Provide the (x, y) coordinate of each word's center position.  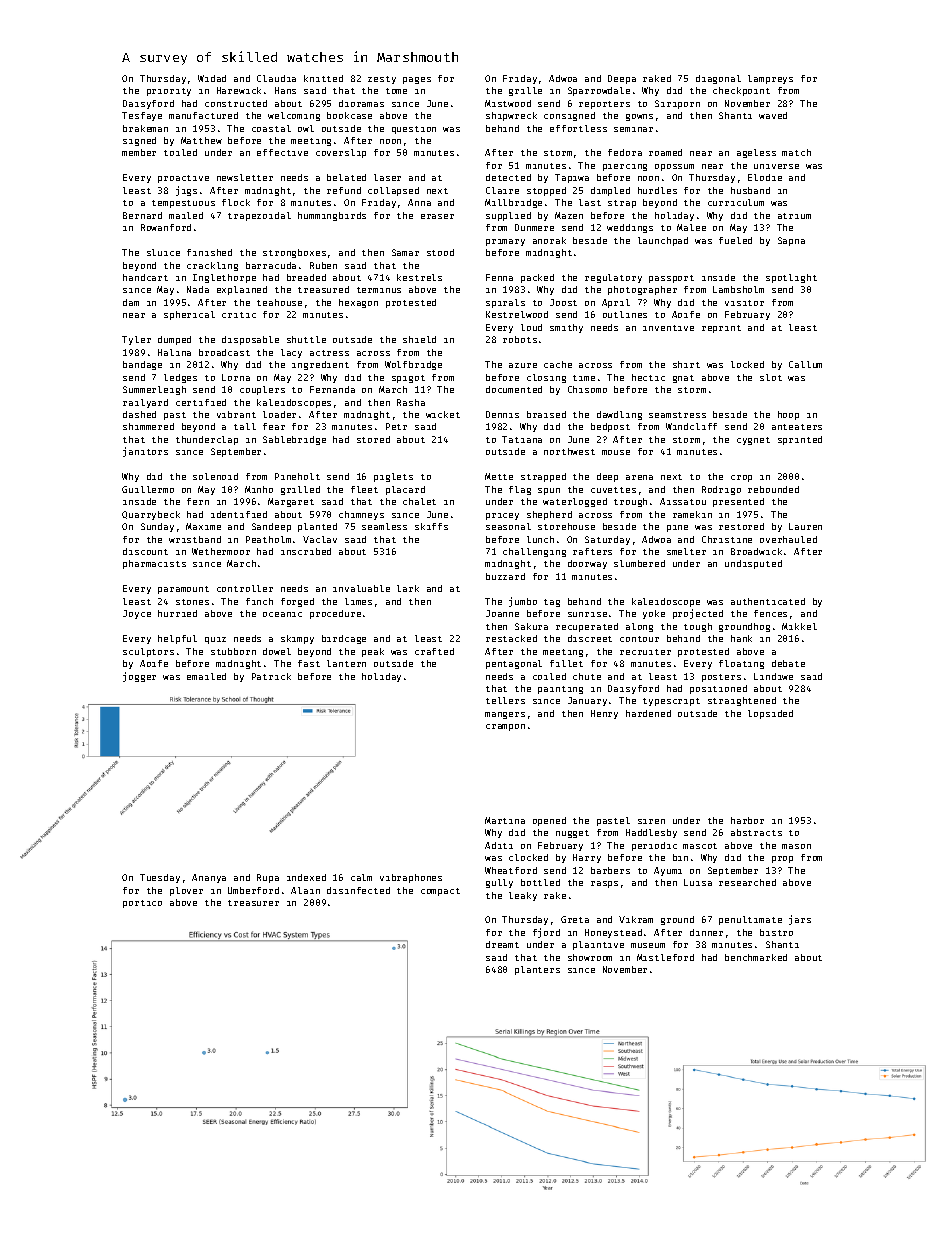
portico (142, 904)
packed (537, 278)
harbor (747, 820)
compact (440, 892)
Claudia (276, 78)
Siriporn (677, 104)
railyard (145, 403)
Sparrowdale (599, 91)
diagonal (718, 79)
